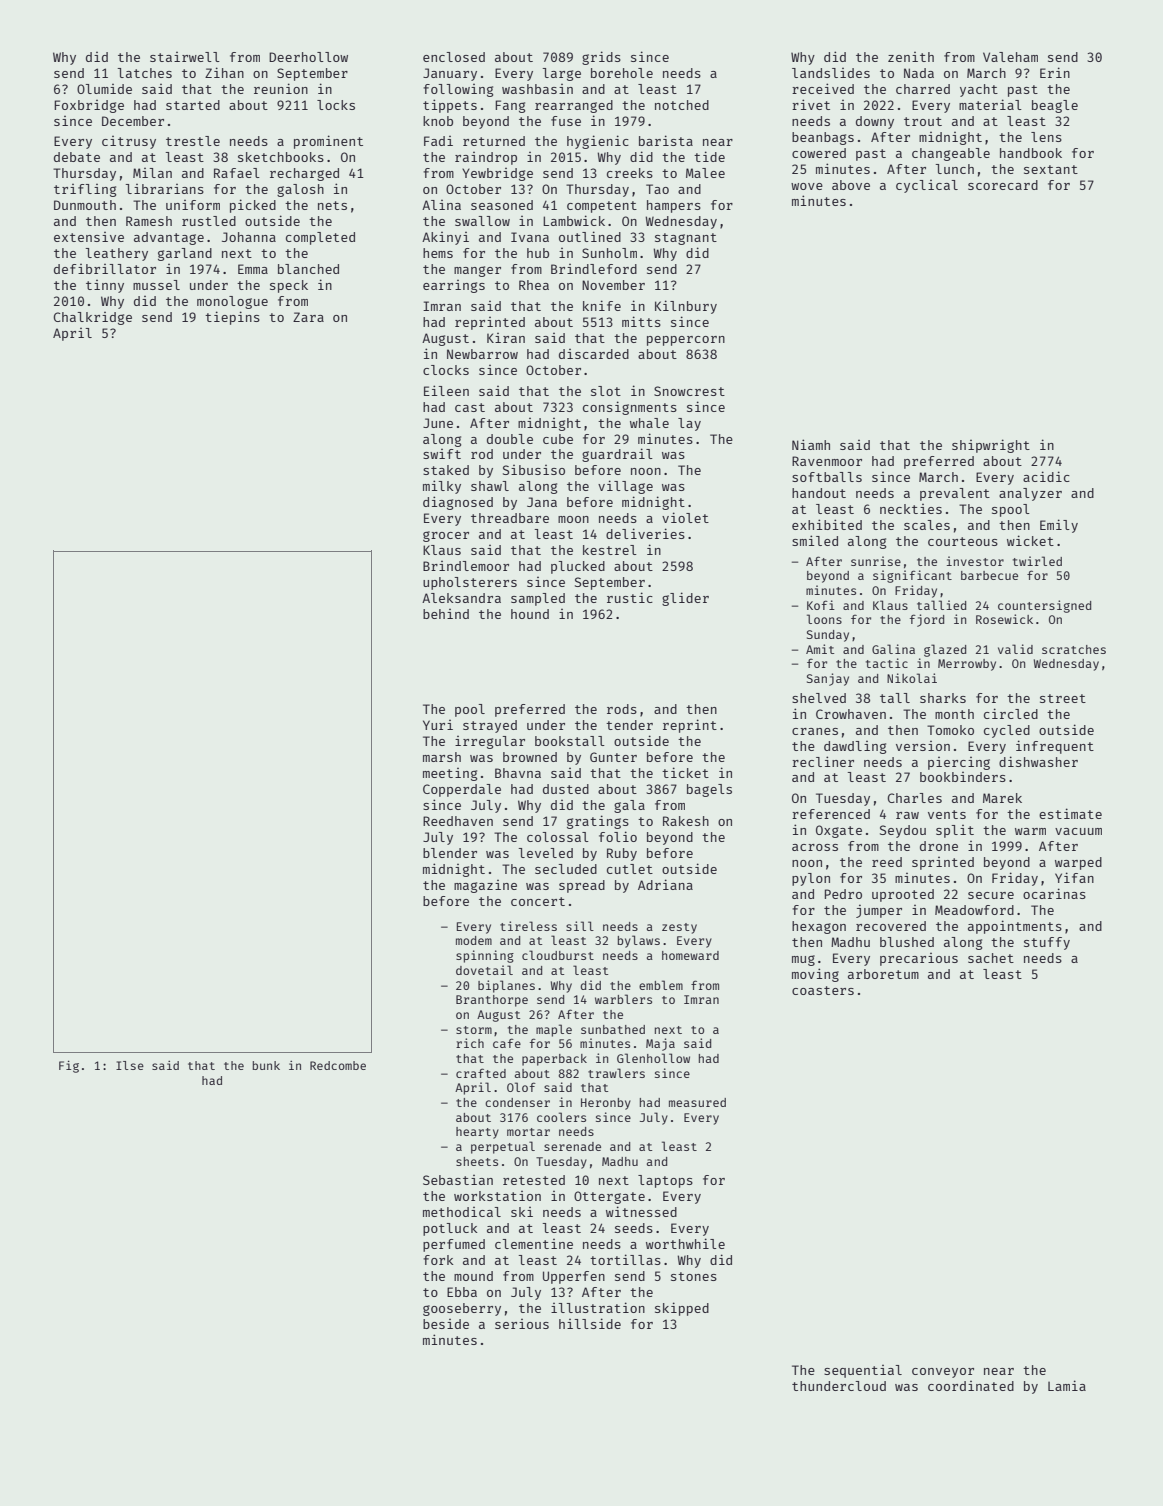 This screenshot has width=1163, height=1506. Describe the element at coordinates (104, 89) in the screenshot. I see `Olumide` at that location.
